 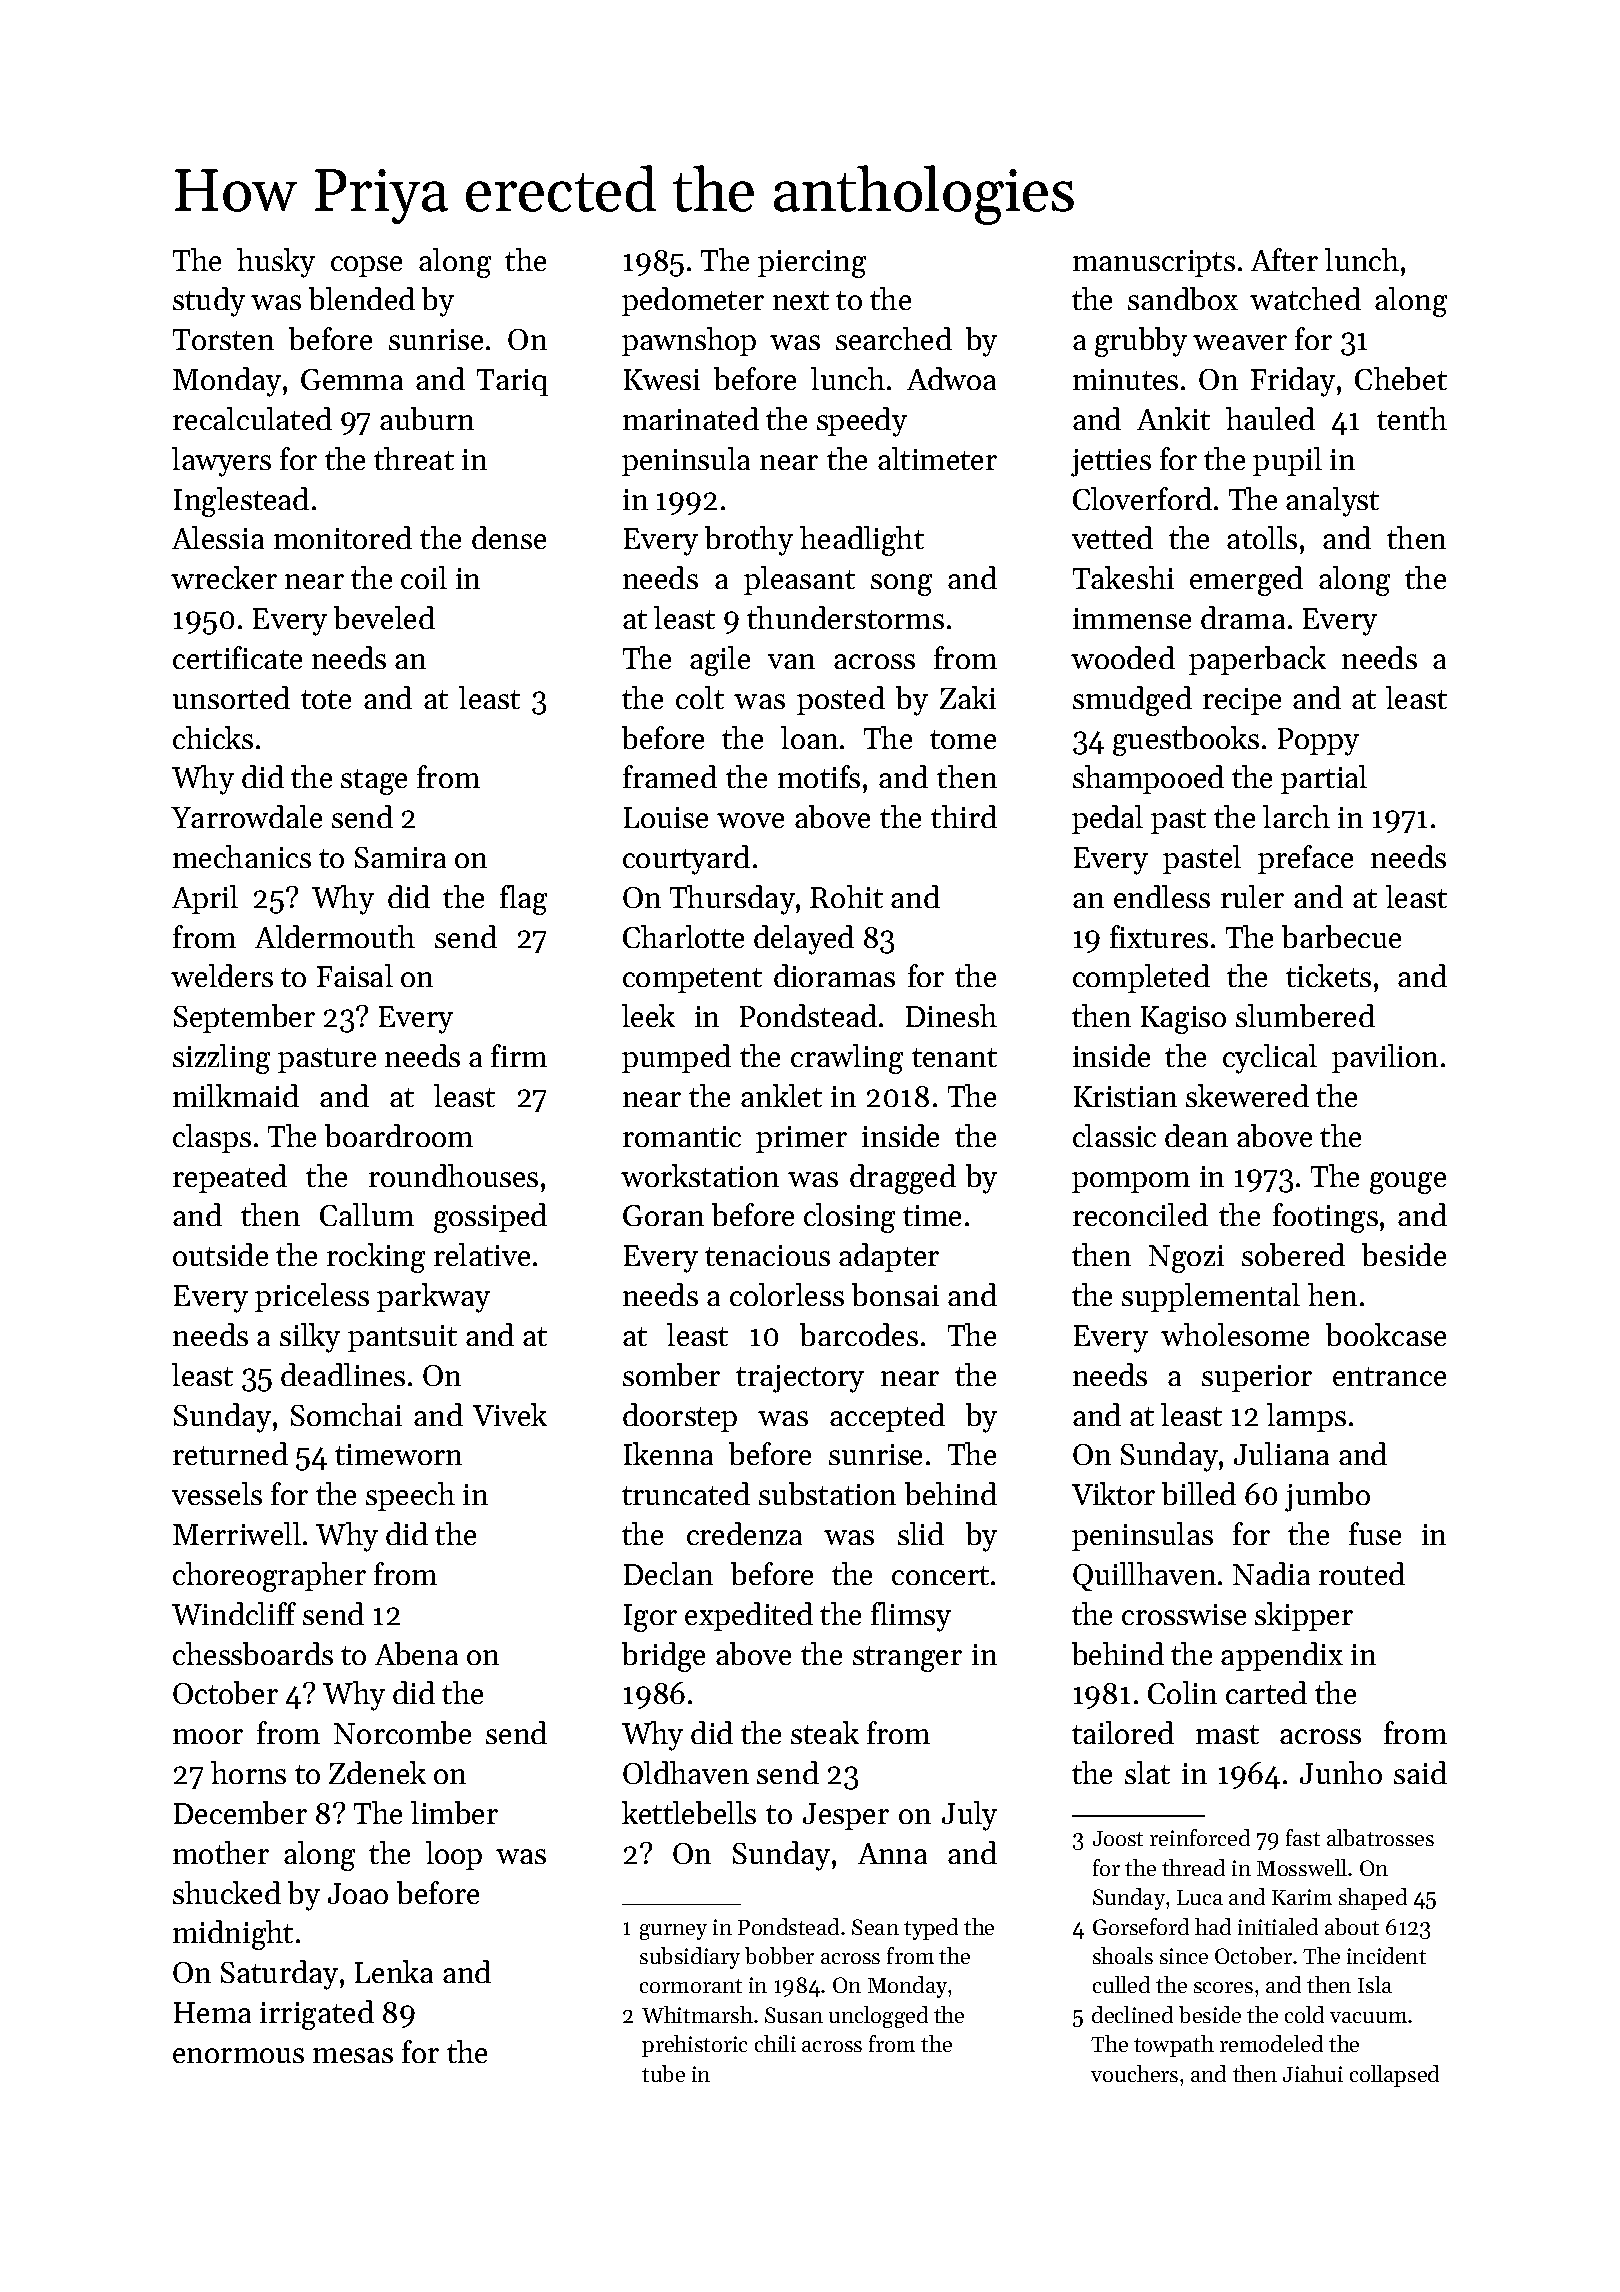 What do you see at coordinates (648, 1015) in the page?
I see `leek` at bounding box center [648, 1015].
